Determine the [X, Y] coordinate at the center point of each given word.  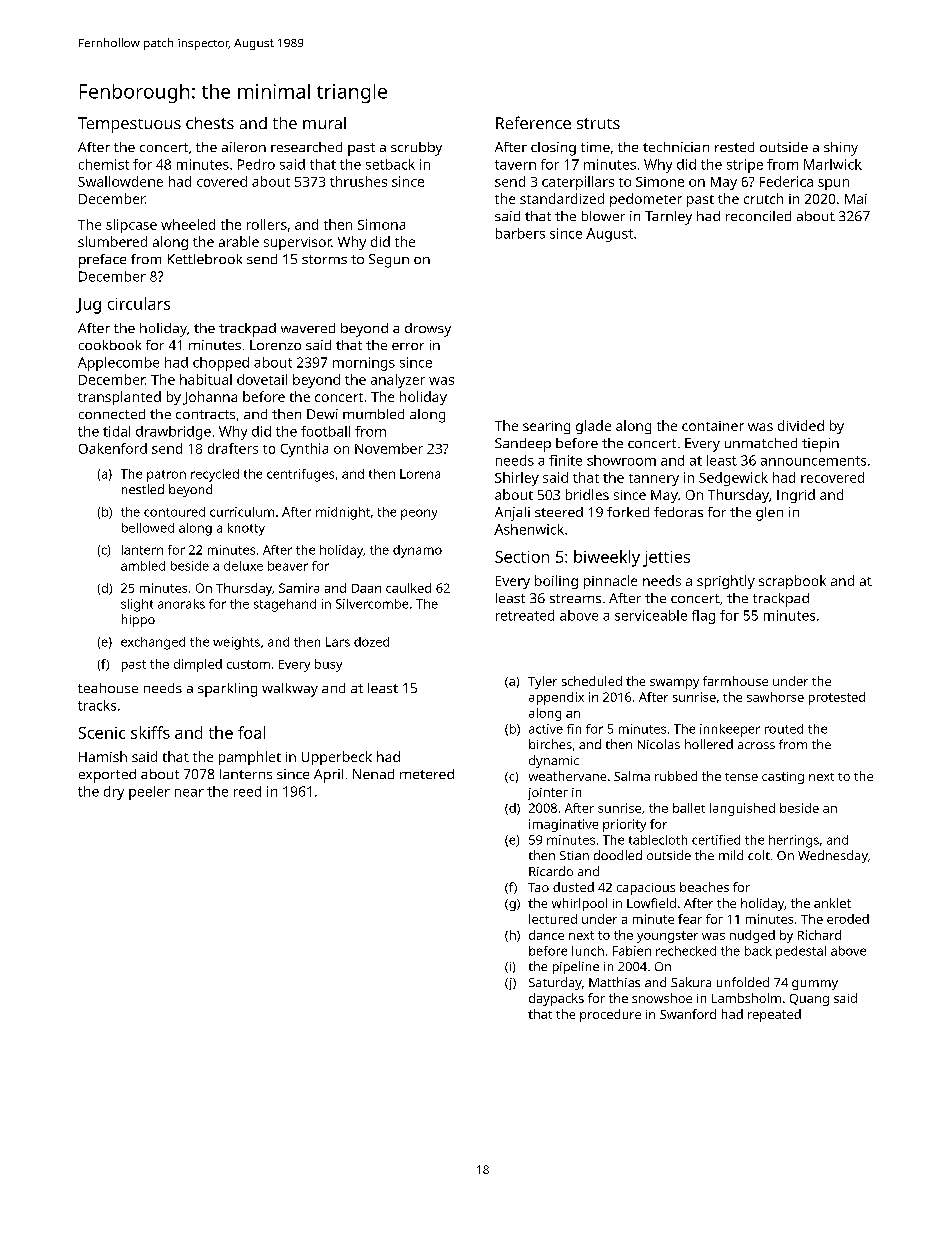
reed [247, 791]
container [713, 426]
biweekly [607, 558]
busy [328, 665]
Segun [389, 261]
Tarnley [668, 218]
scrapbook [792, 582]
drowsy [428, 330]
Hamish [103, 756]
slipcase [131, 226]
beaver [288, 566]
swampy [674, 684]
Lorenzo [275, 345]
